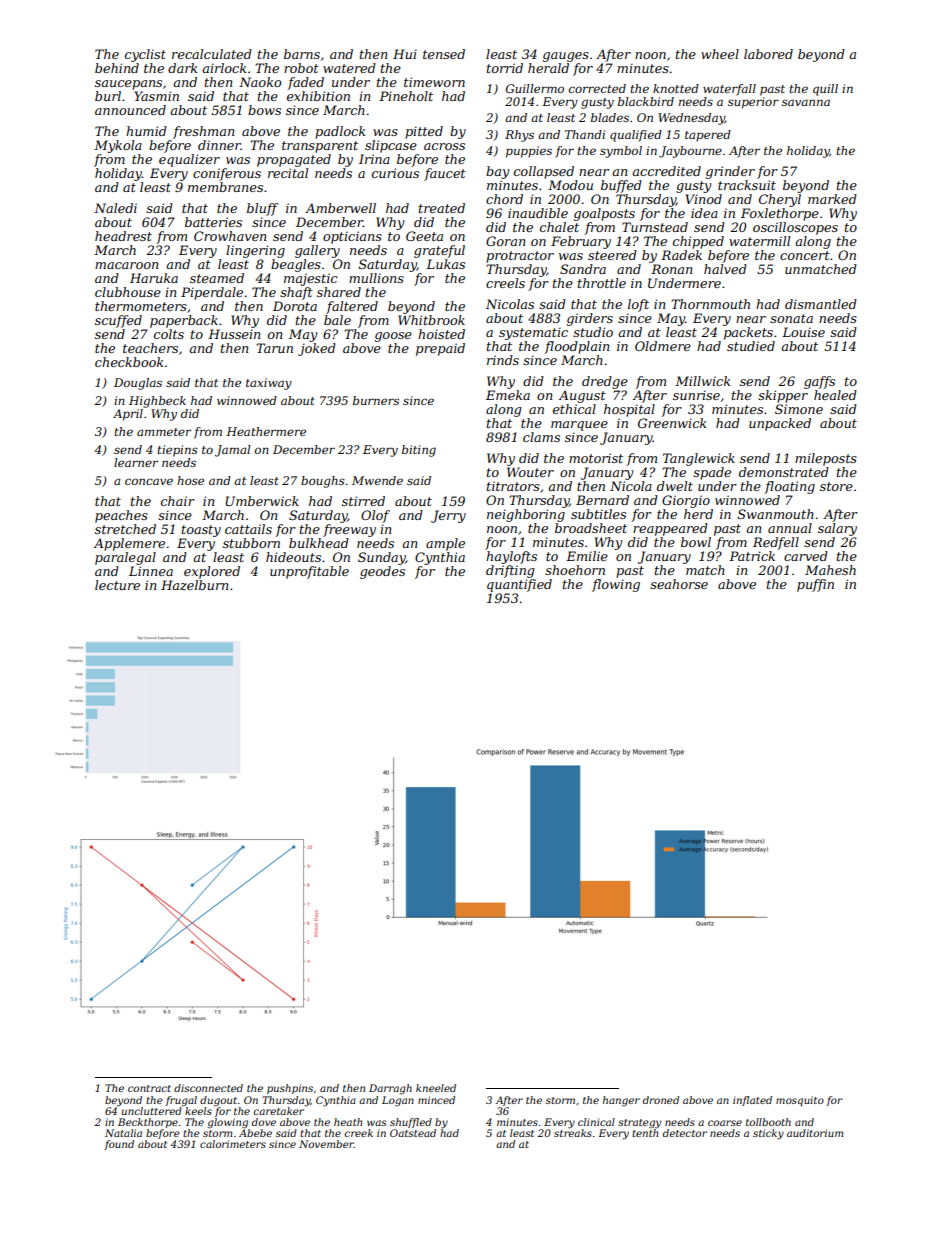 The image size is (952, 1233). Describe the element at coordinates (510, 571) in the screenshot. I see `drifting` at that location.
